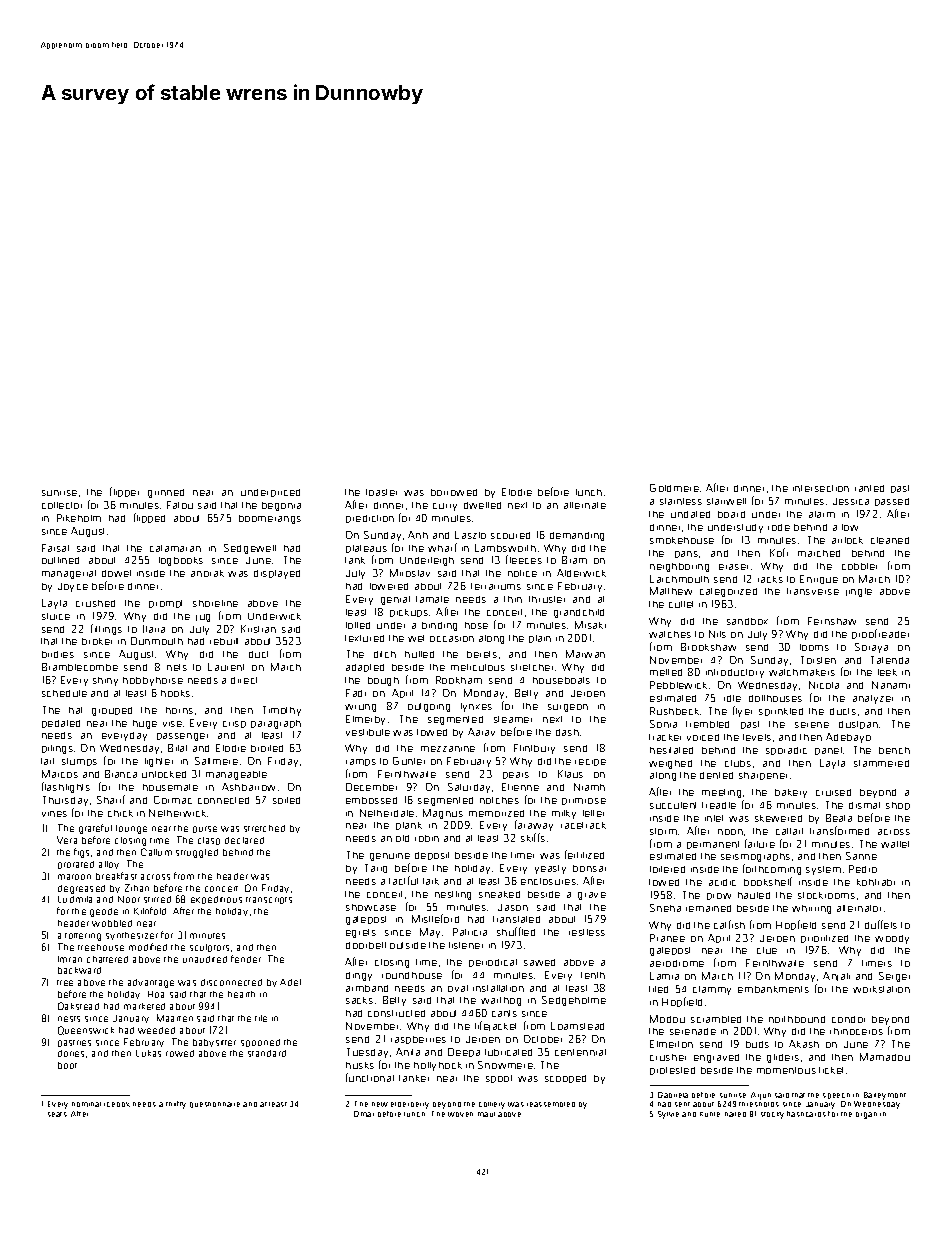  I want to click on pears, so click(516, 775).
